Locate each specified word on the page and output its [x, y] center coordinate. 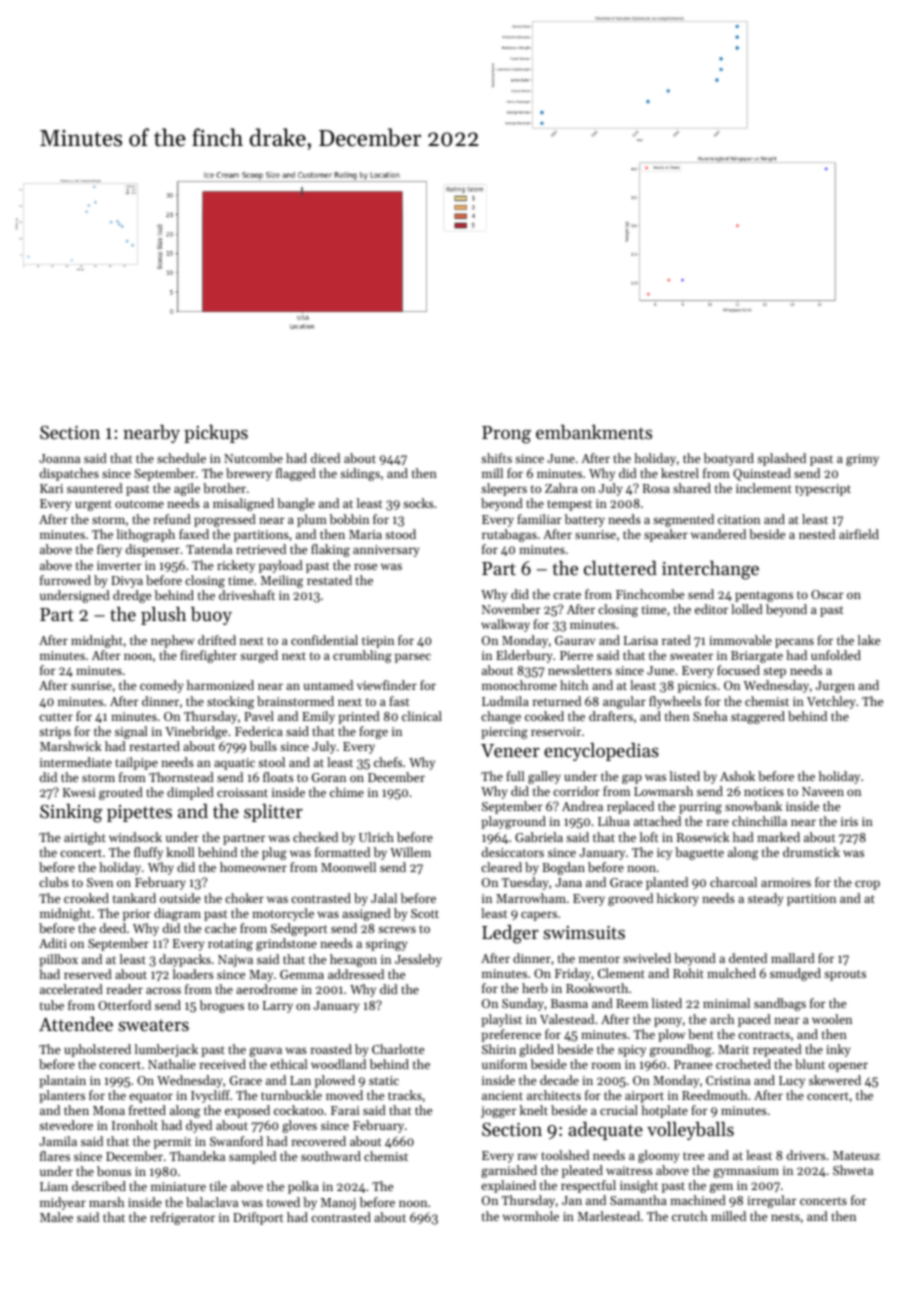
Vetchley [831, 702]
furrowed [65, 580]
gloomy [659, 1156]
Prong [506, 435]
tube [52, 1005]
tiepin [378, 642]
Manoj [338, 1204]
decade [559, 1080]
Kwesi [79, 792]
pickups [216, 434]
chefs [388, 762]
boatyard [729, 459]
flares [55, 1156]
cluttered [620, 568]
